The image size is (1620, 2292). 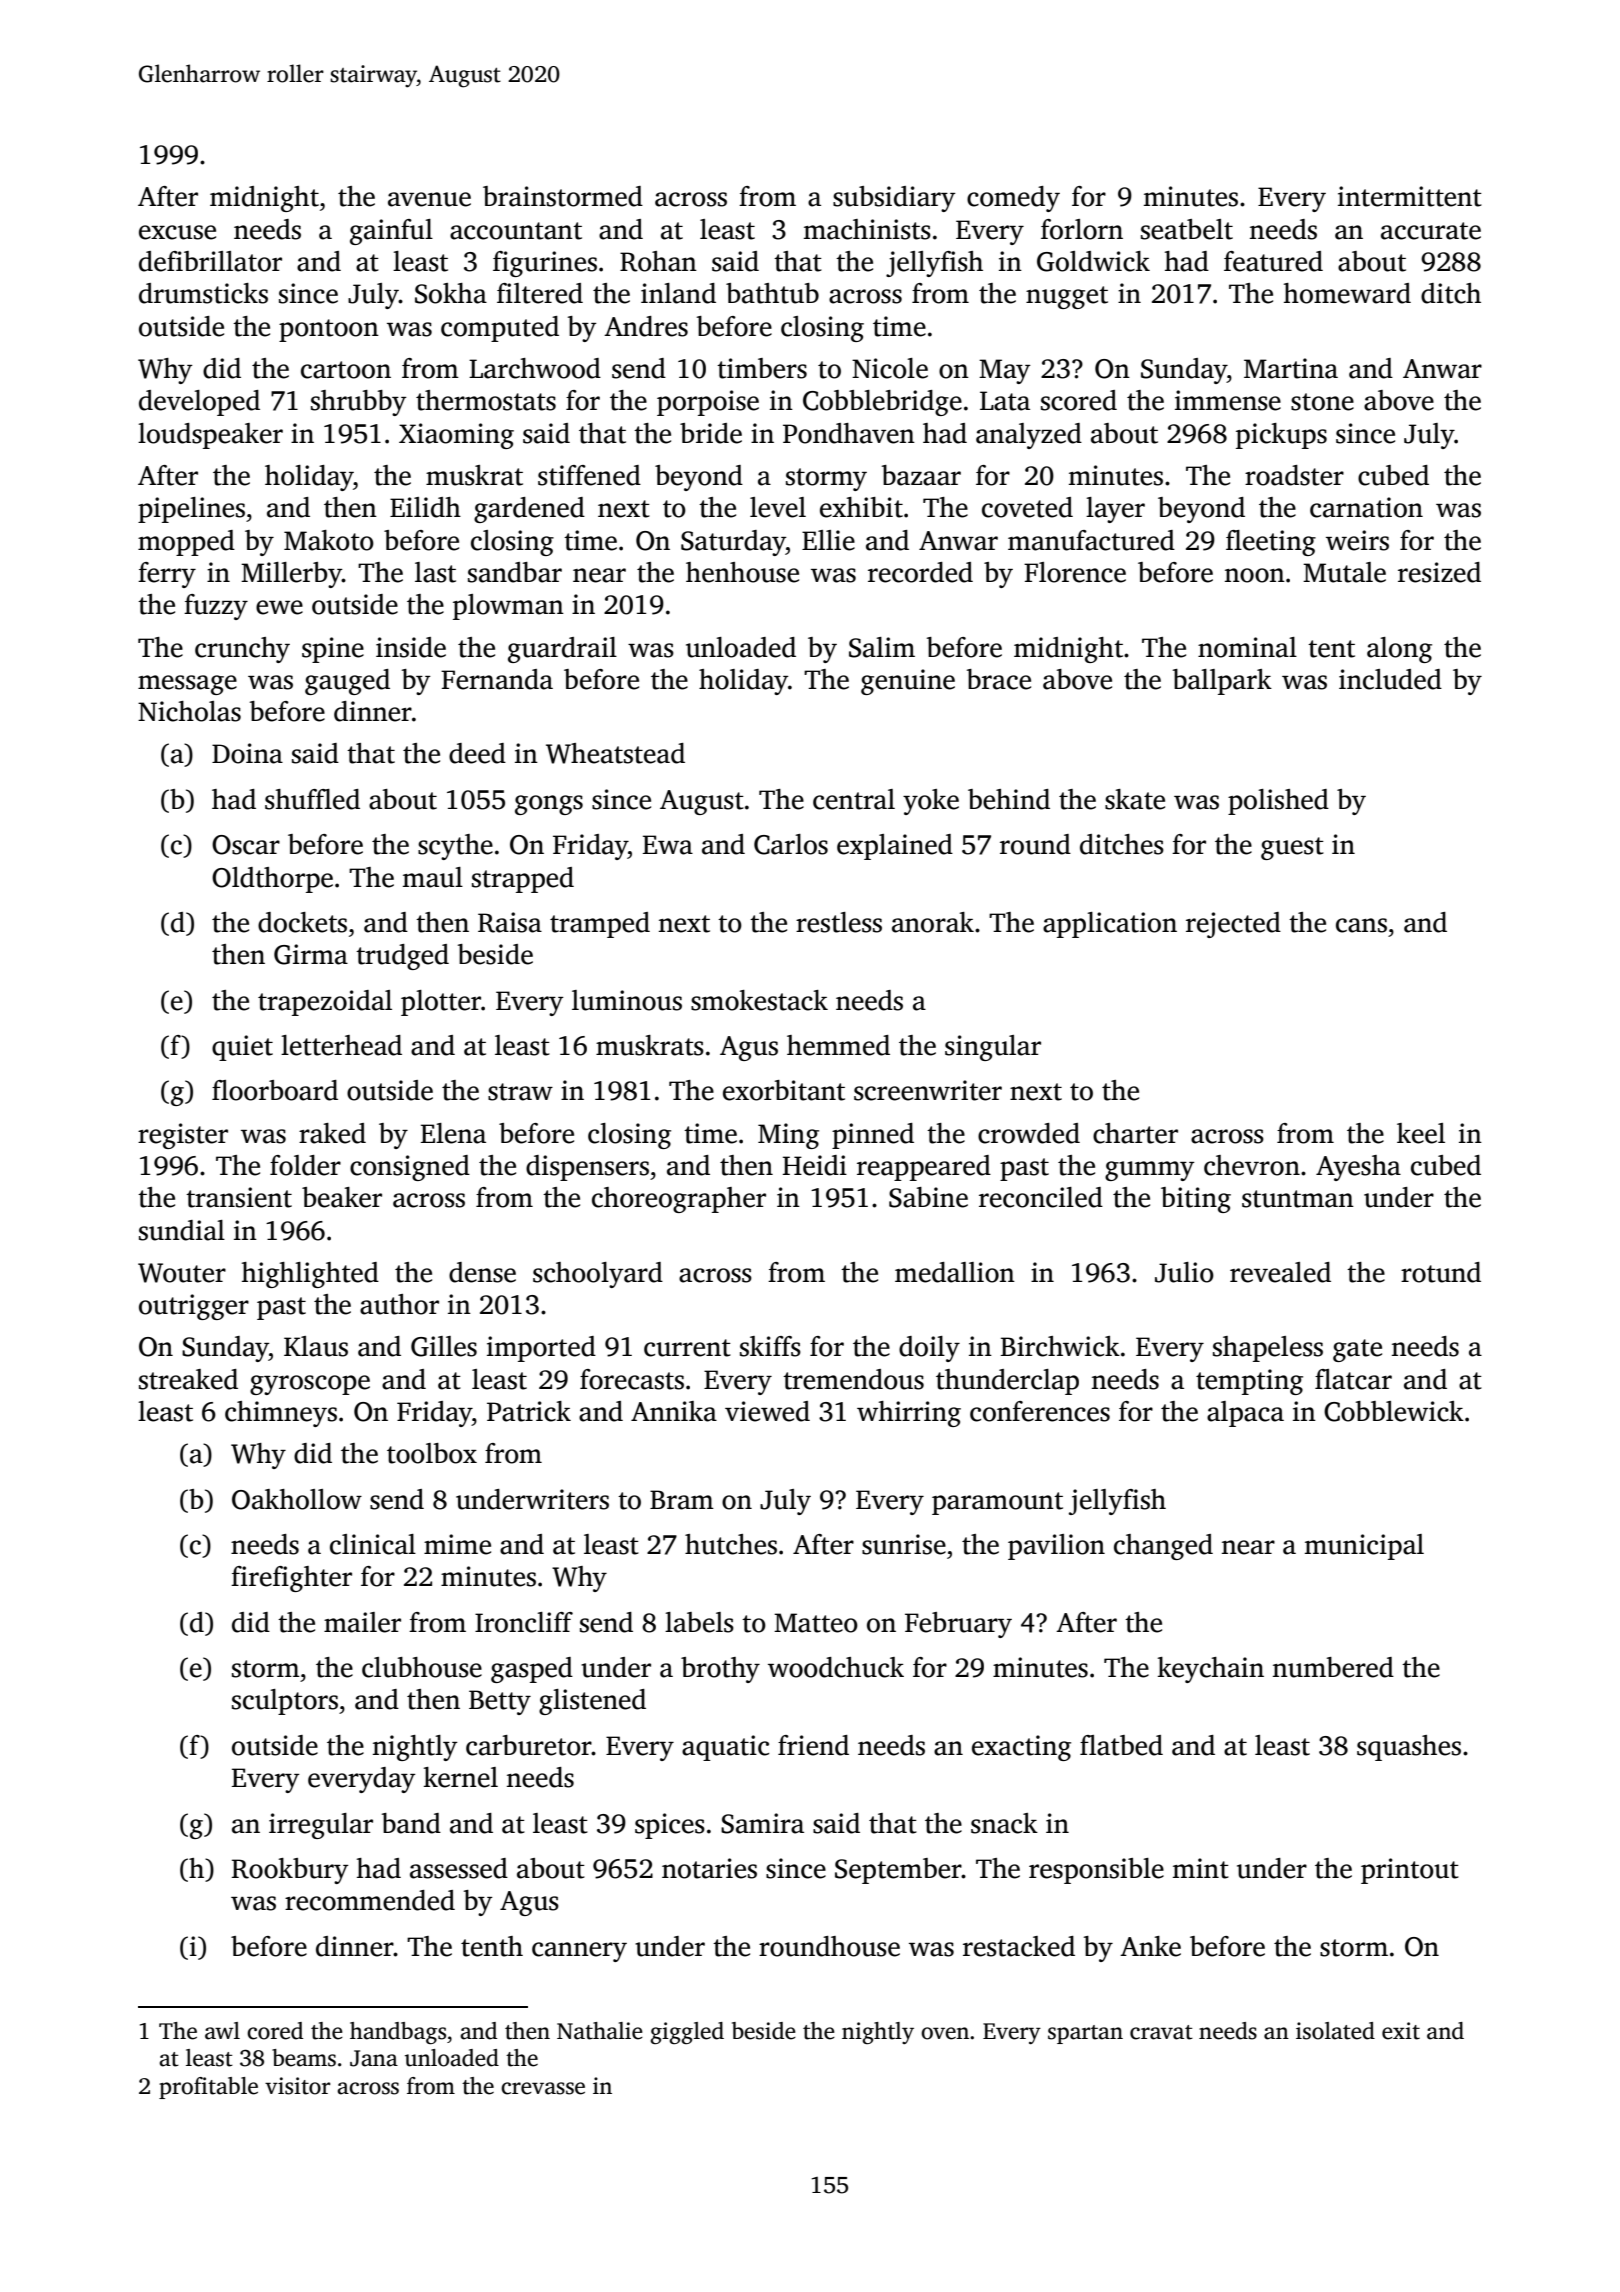 What do you see at coordinates (1364, 1547) in the screenshot?
I see `municipal` at bounding box center [1364, 1547].
